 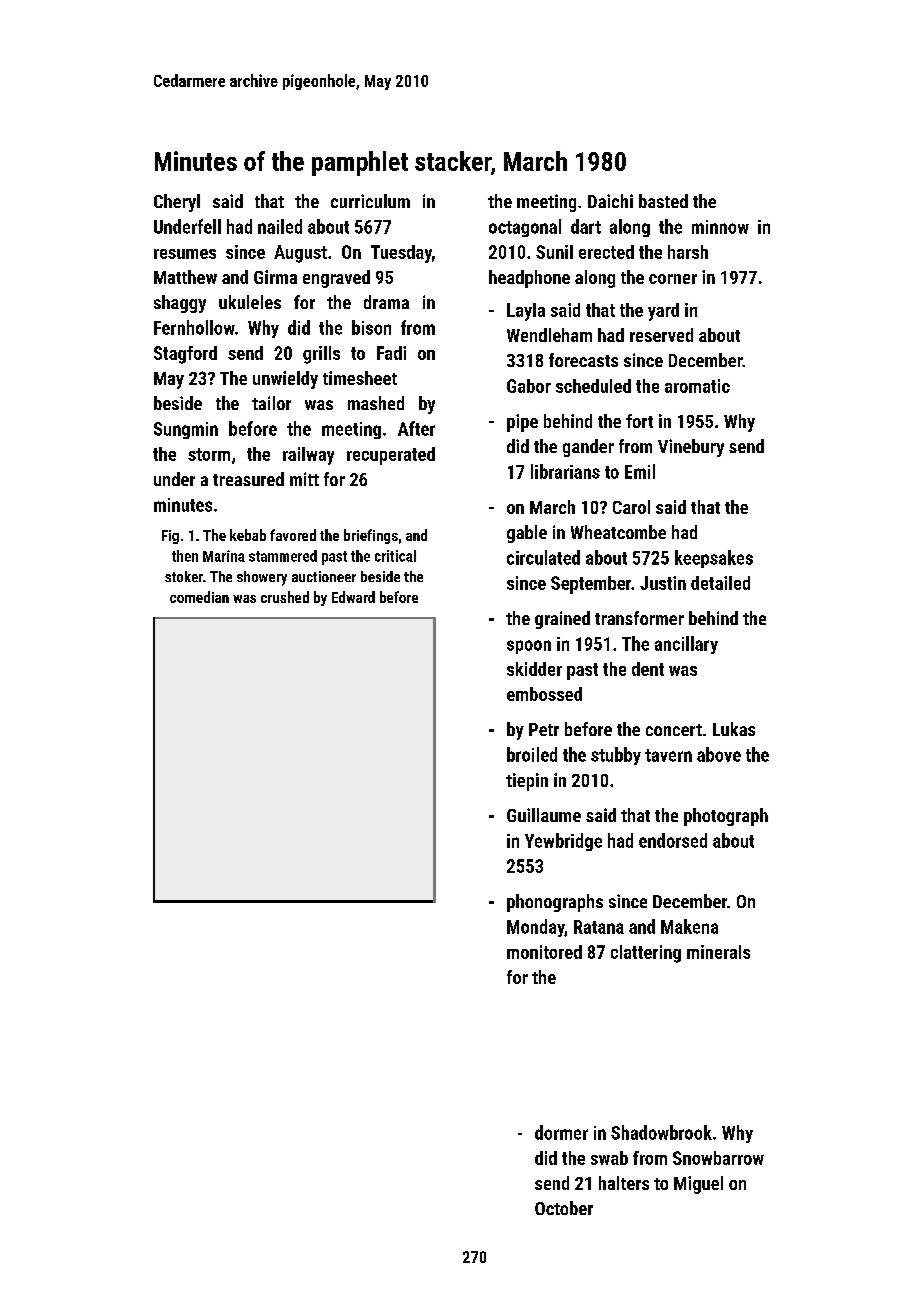 I want to click on Miguel, so click(x=698, y=1185).
